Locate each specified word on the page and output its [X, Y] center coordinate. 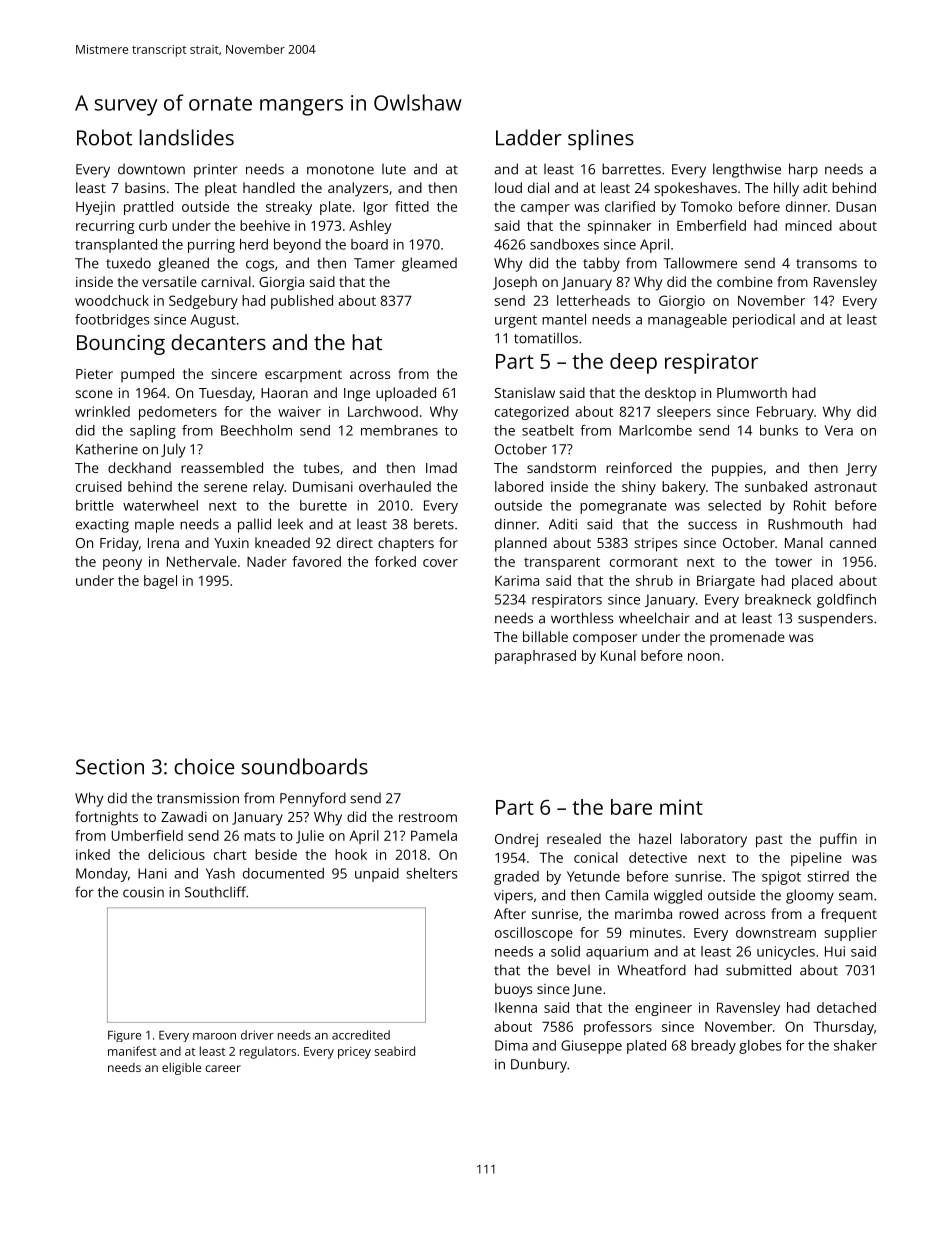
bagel [160, 582]
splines [601, 139]
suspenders [835, 619]
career [223, 1068]
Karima [517, 580]
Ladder [529, 137]
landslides [187, 137]
